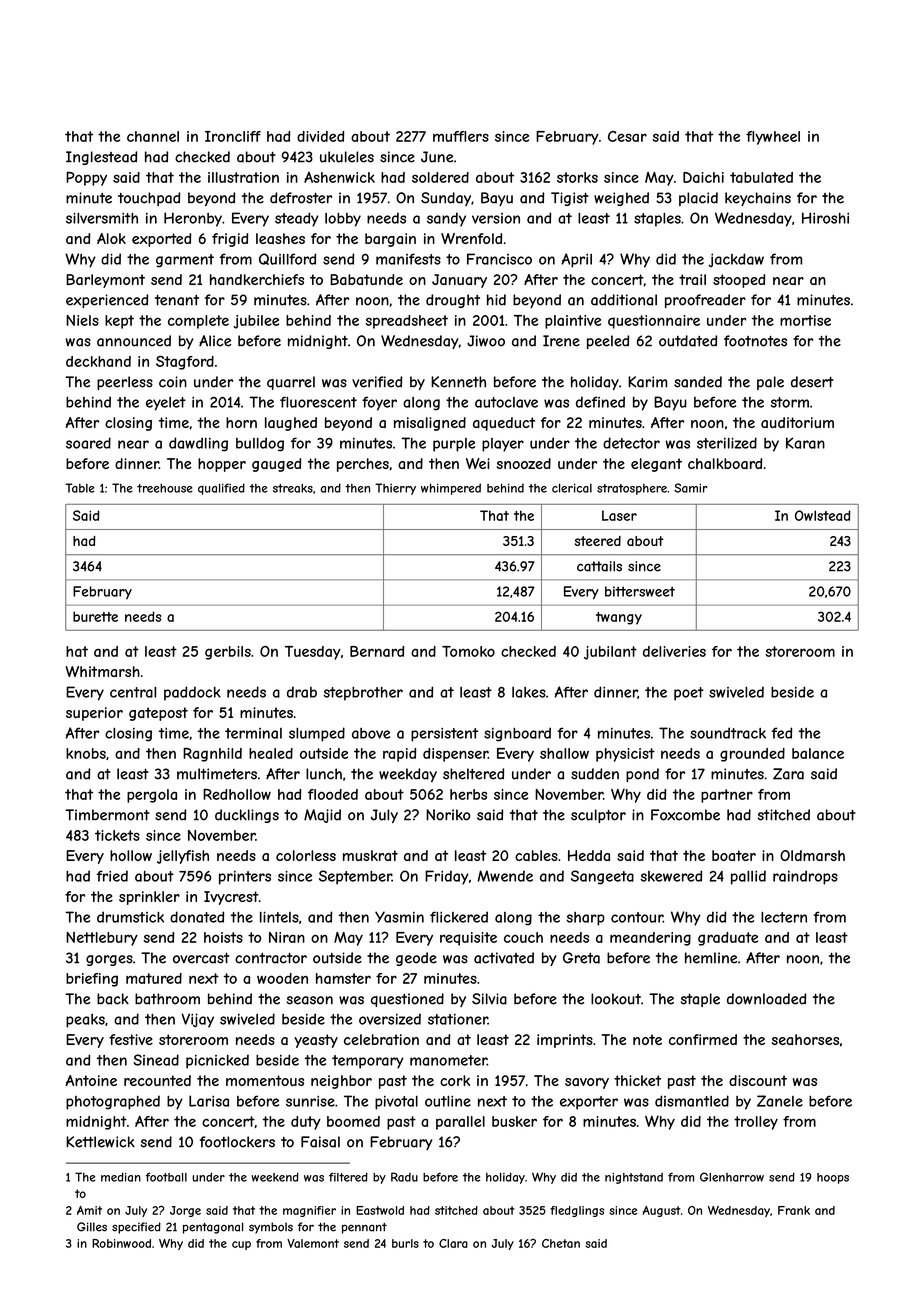 This screenshot has width=924, height=1314. I want to click on storks, so click(577, 177).
